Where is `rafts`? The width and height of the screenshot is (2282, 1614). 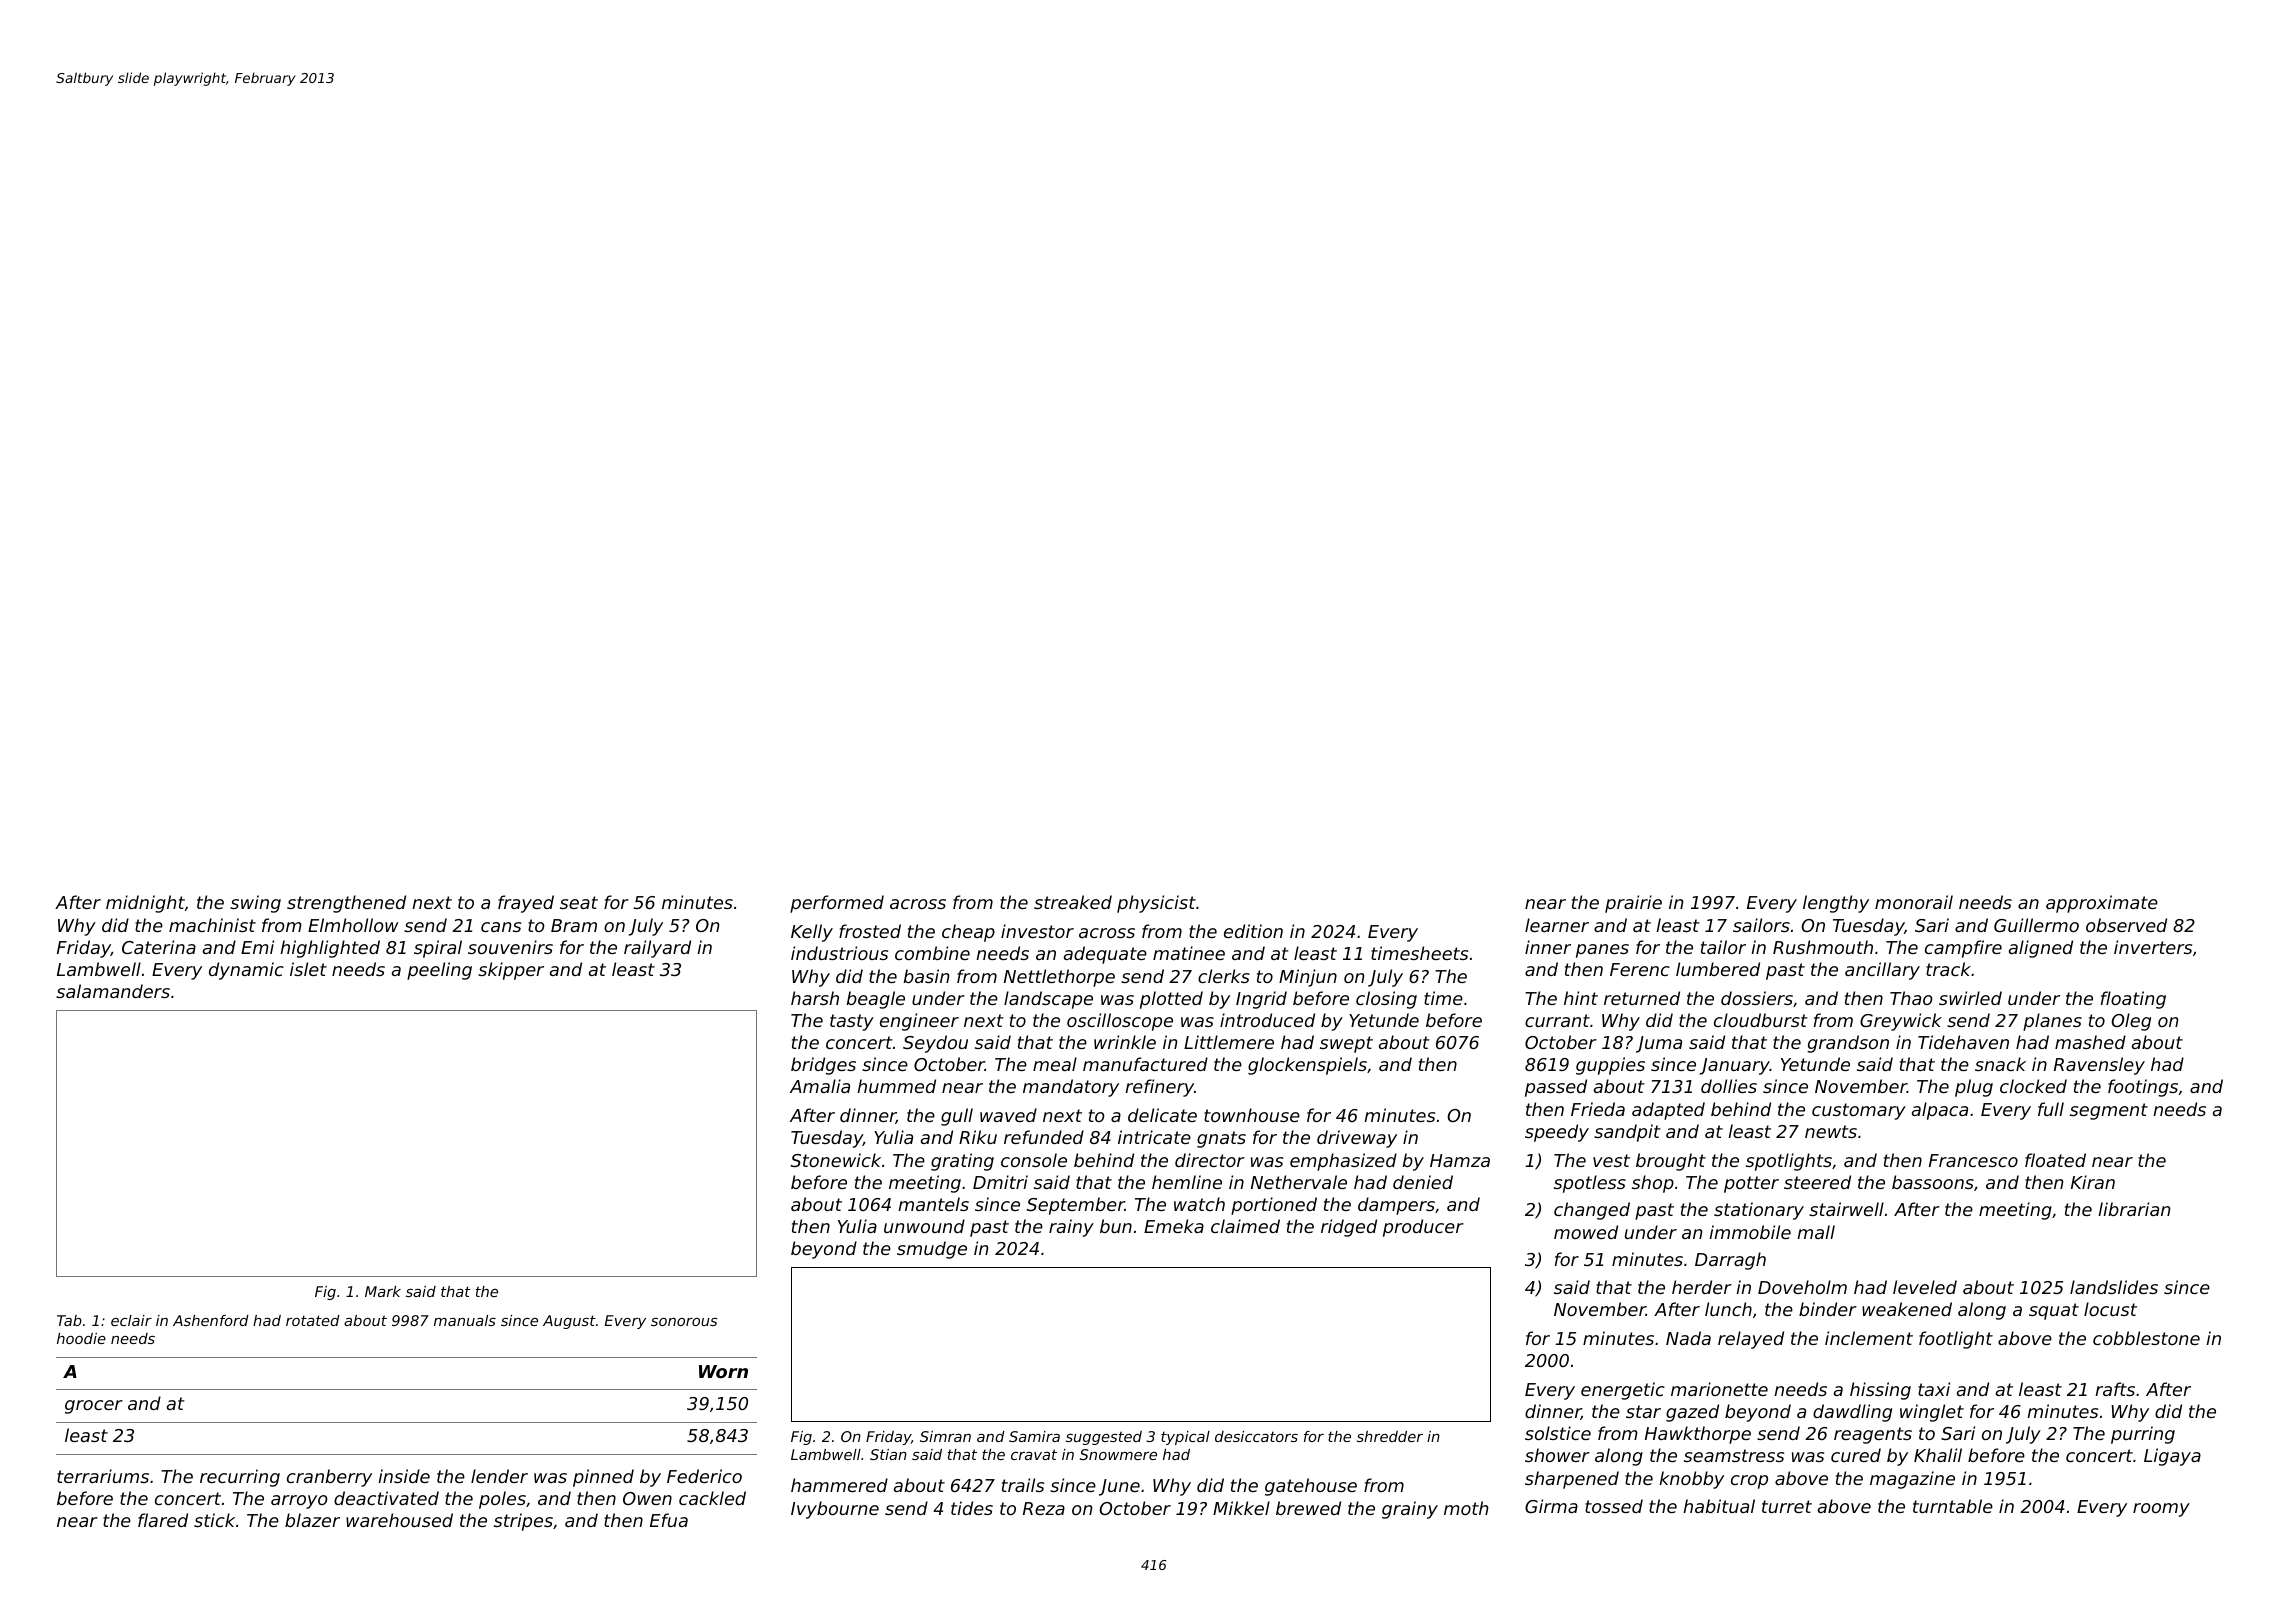
rafts is located at coordinates (2115, 1389).
